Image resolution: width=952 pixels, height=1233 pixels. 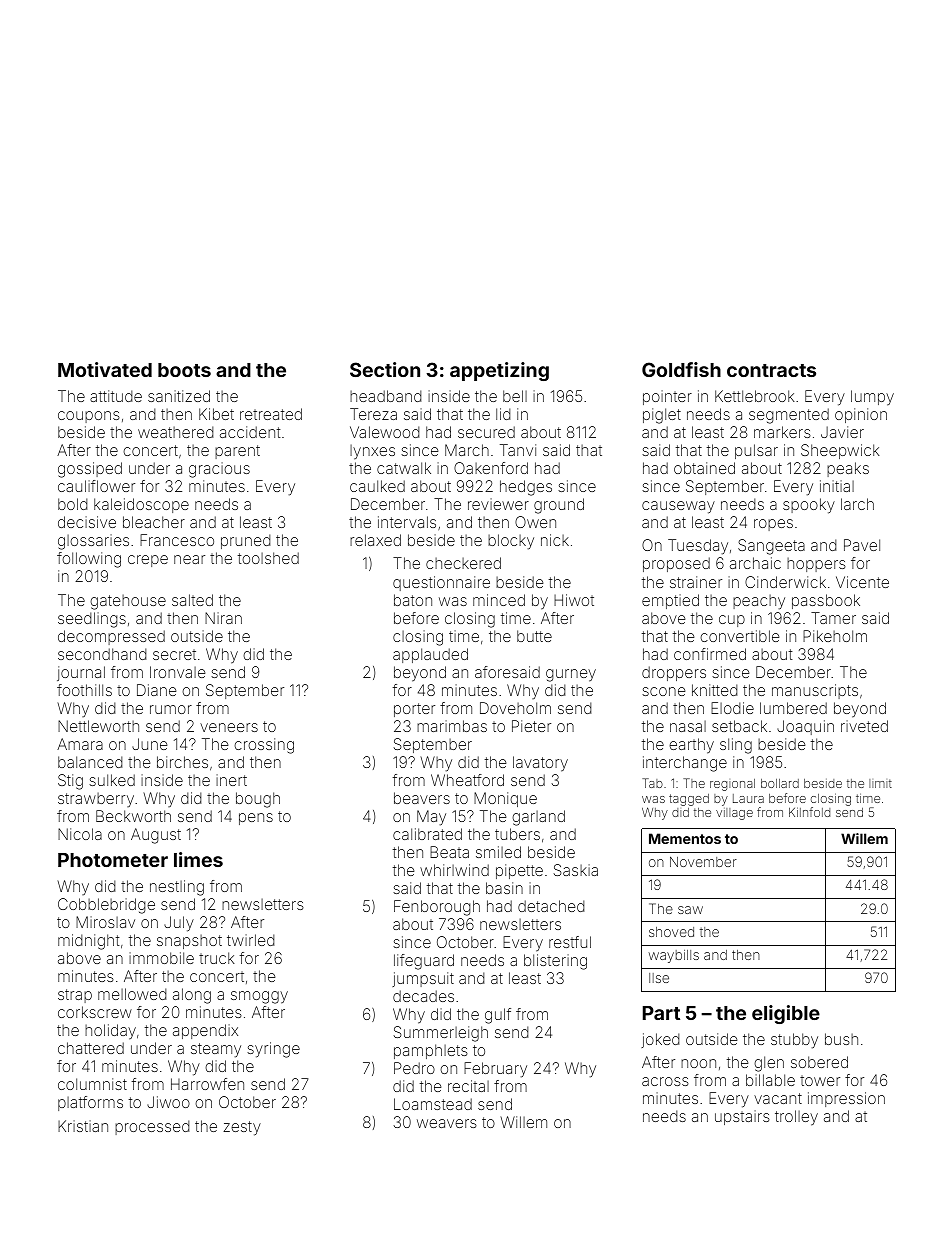 What do you see at coordinates (89, 560) in the screenshot?
I see `following` at bounding box center [89, 560].
